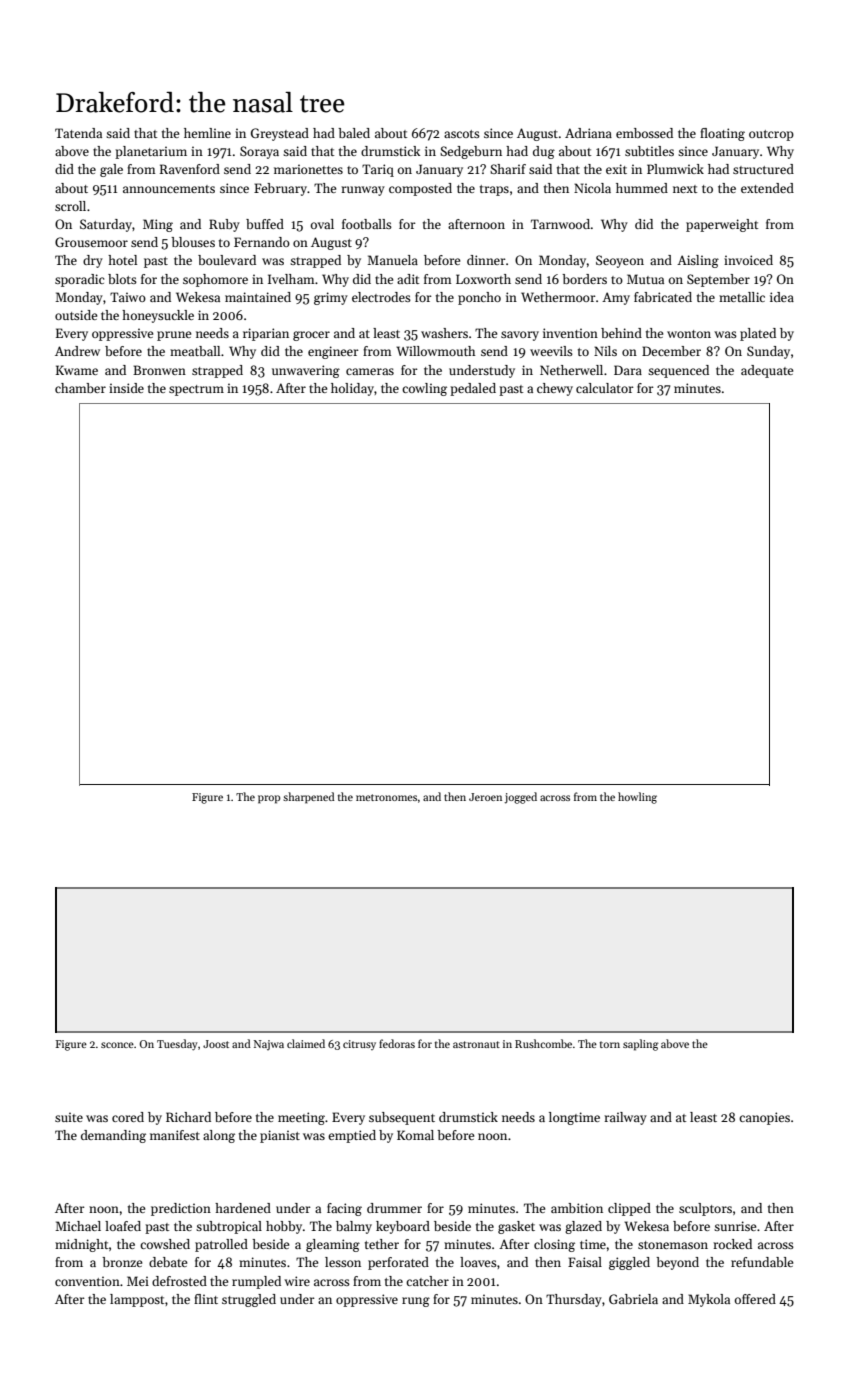 This screenshot has width=849, height=1400. Describe the element at coordinates (78, 133) in the screenshot. I see `Tatenda` at that location.
